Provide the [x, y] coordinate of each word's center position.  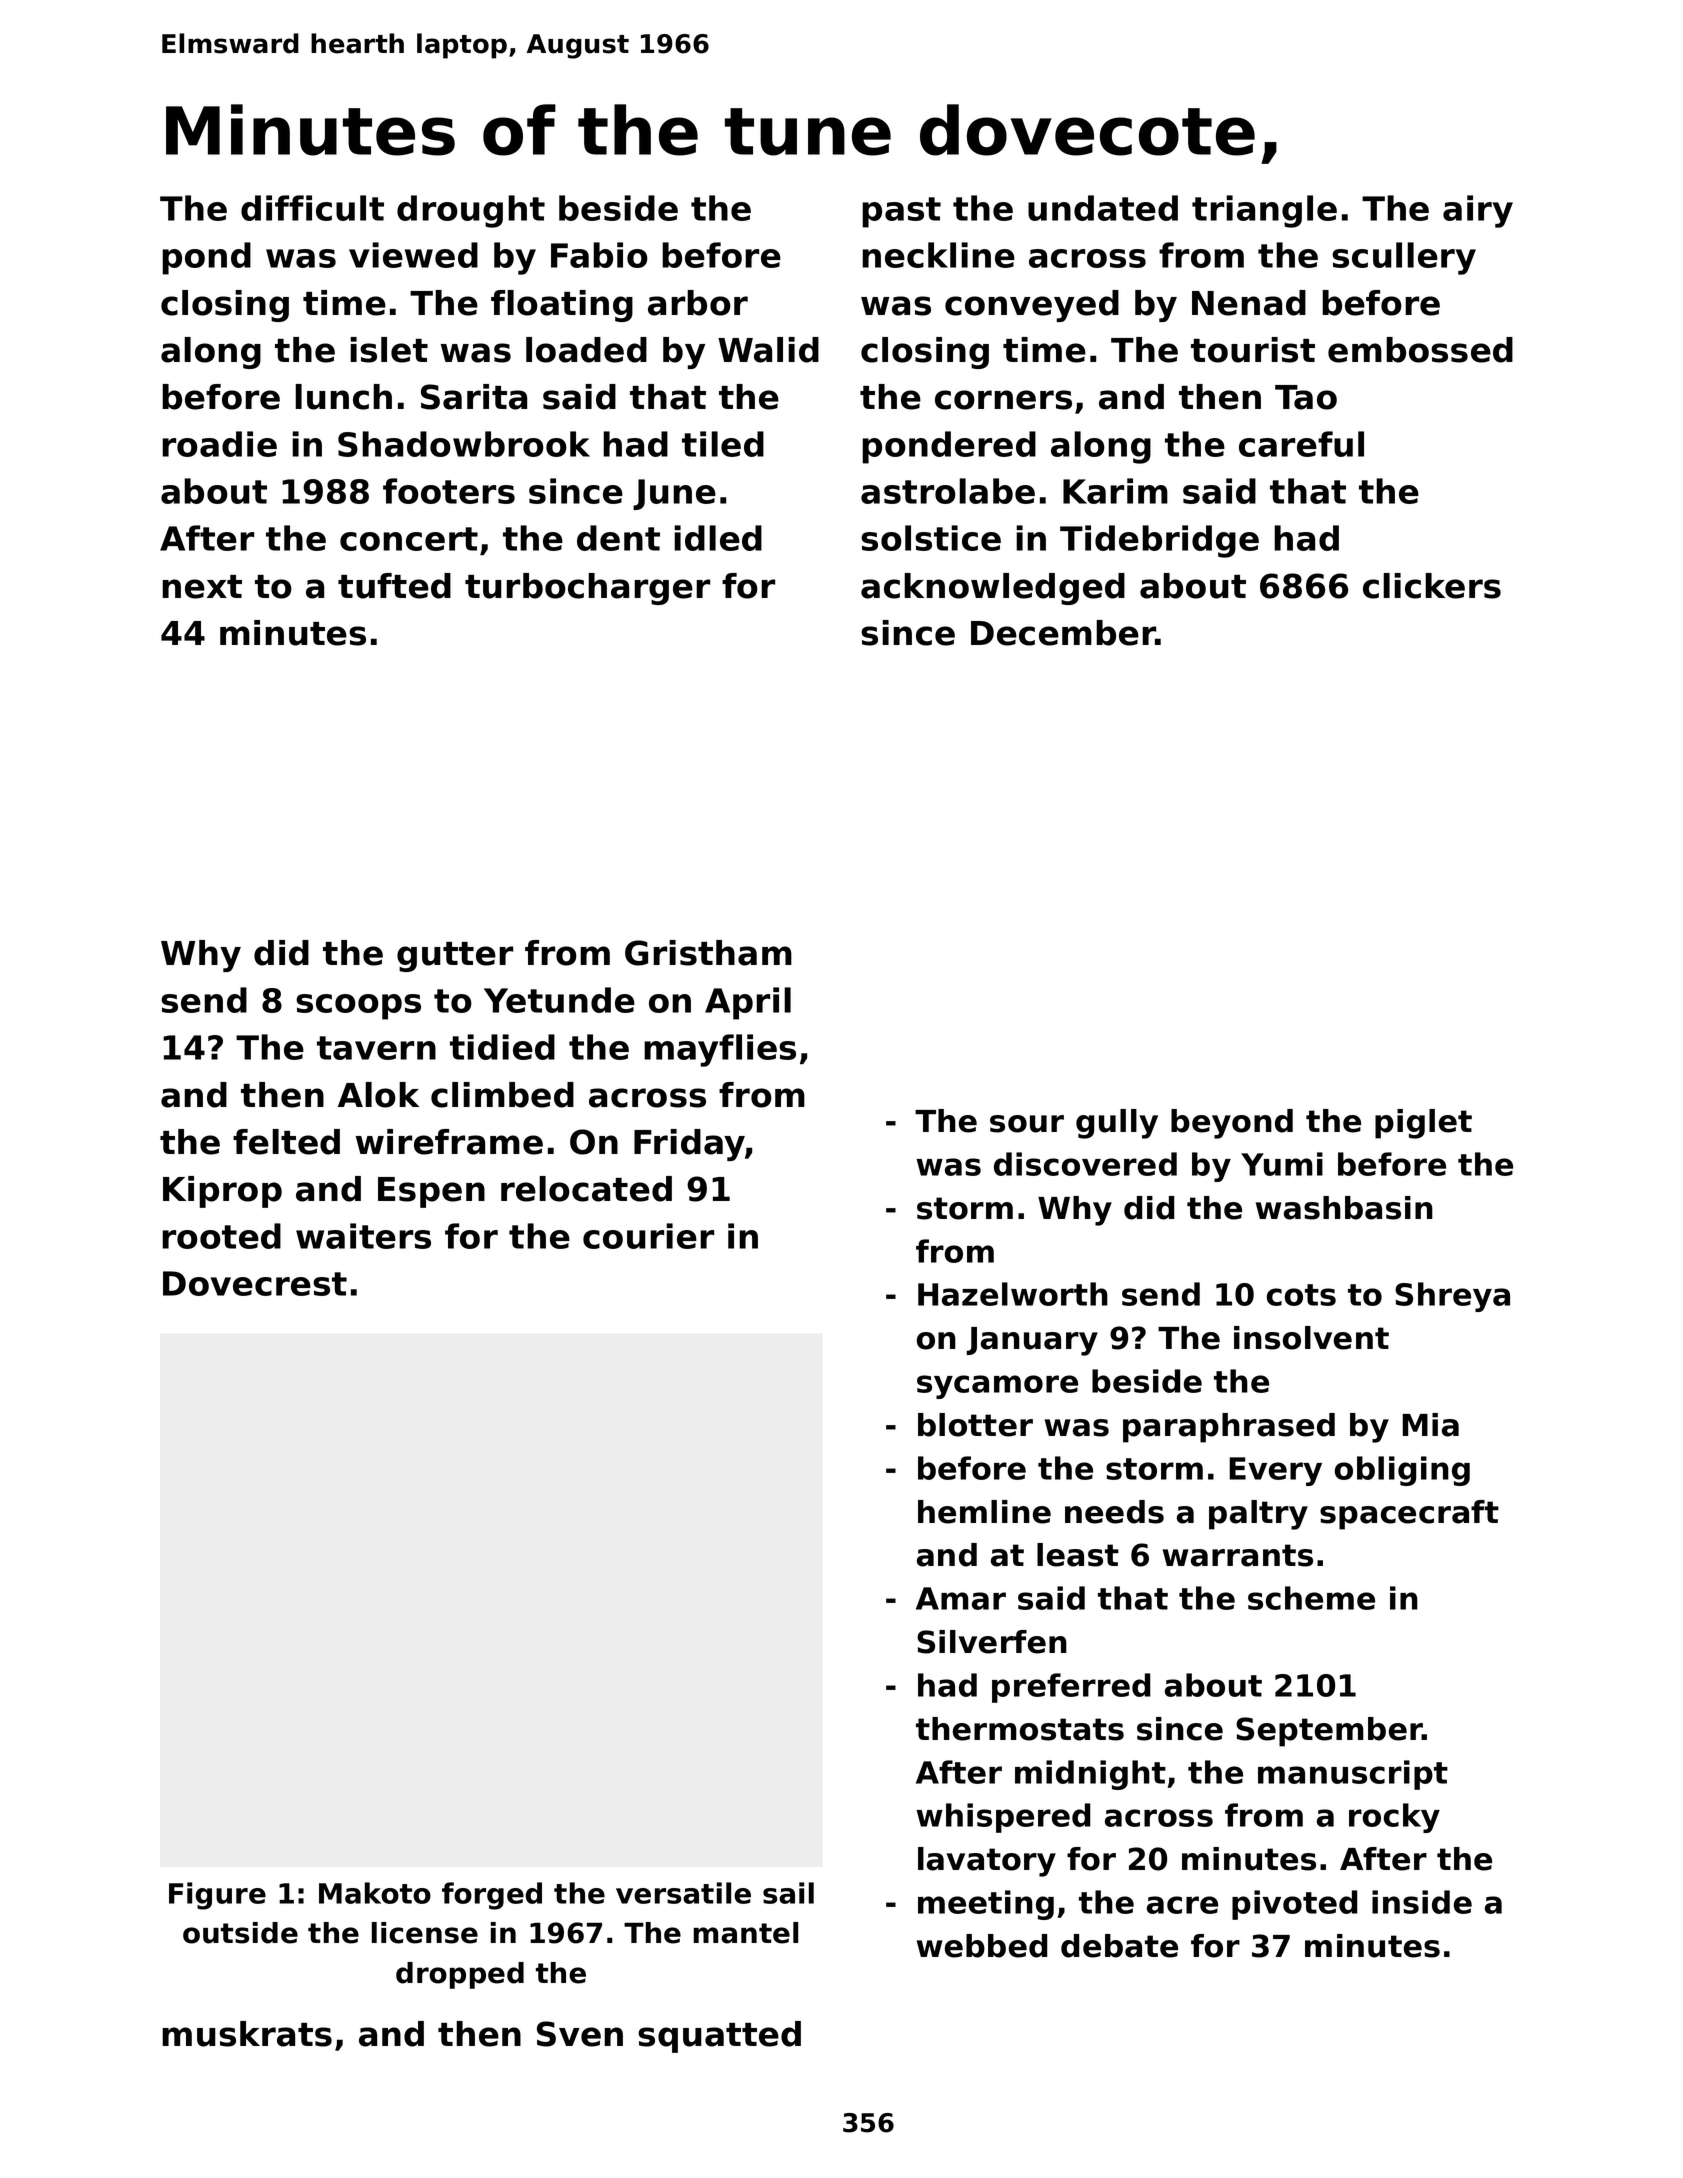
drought [471, 211]
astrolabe [948, 491]
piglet [1423, 1124]
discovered [1085, 1164]
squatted [719, 2037]
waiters [363, 1236]
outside [240, 1933]
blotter [975, 1425]
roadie [219, 444]
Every [1275, 1471]
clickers [1432, 586]
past [901, 212]
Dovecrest [255, 1283]
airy [1478, 211]
